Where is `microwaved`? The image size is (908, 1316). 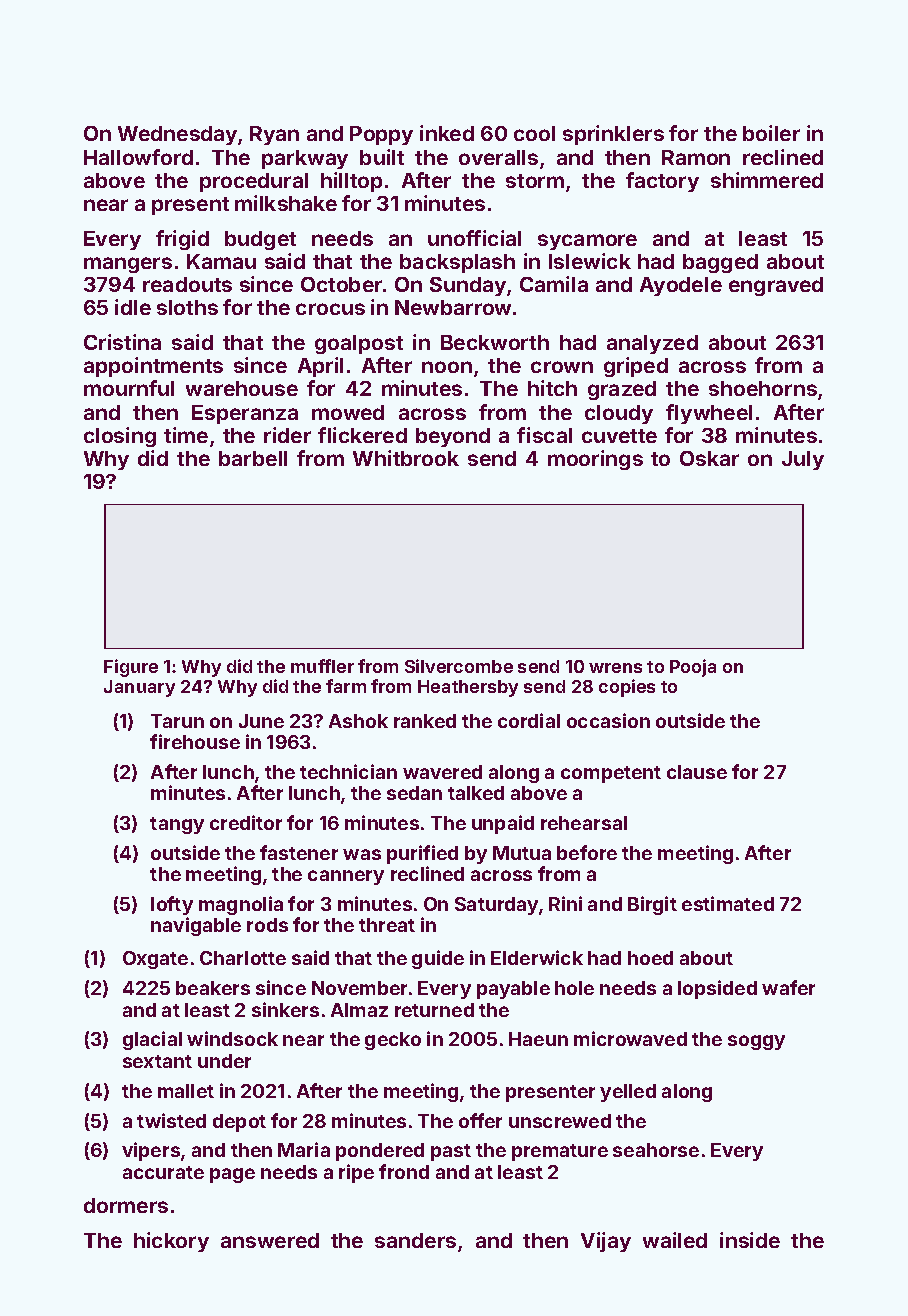
microwaved is located at coordinates (630, 1038).
